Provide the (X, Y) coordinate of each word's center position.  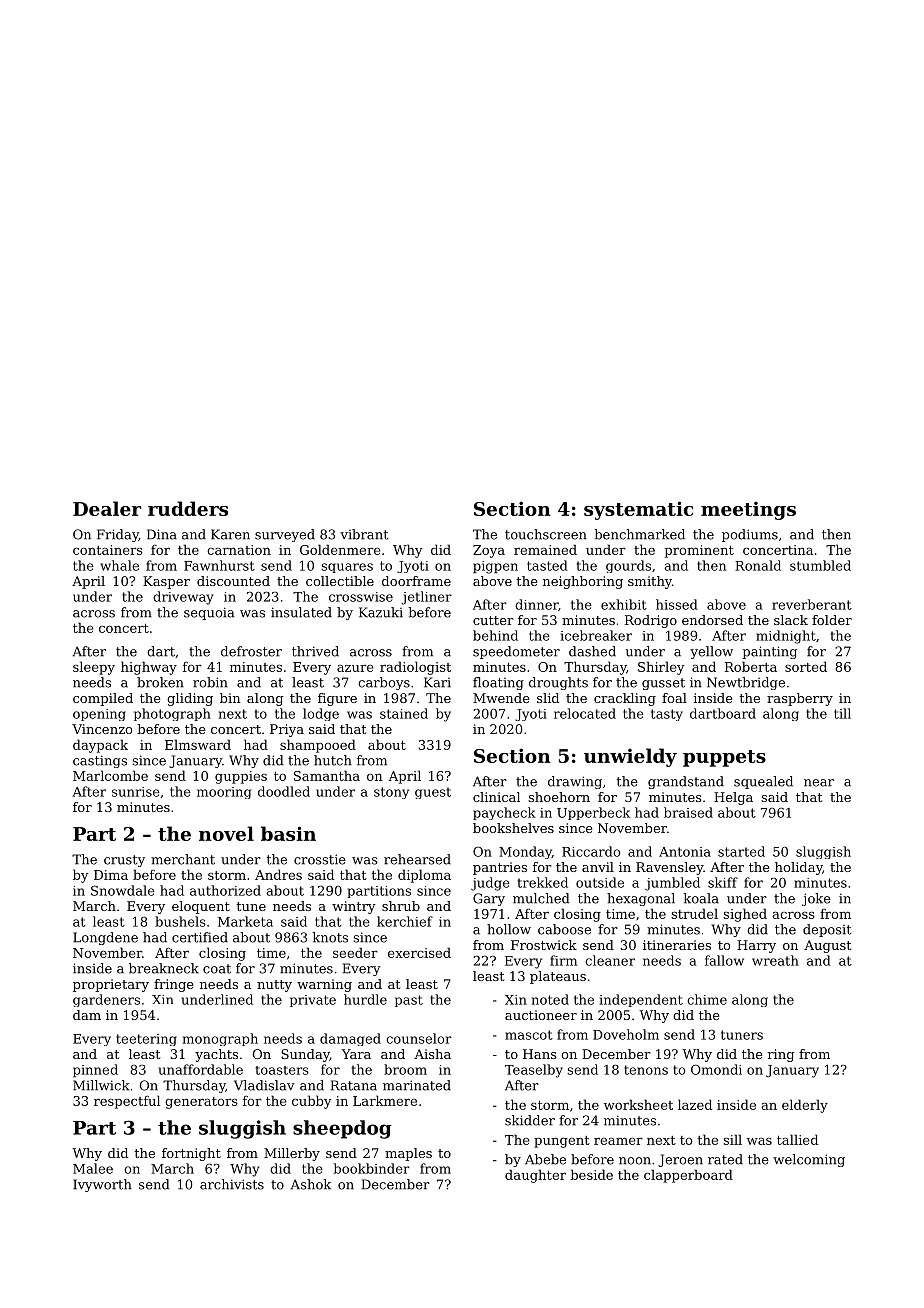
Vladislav (264, 1085)
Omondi (716, 1069)
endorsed (712, 620)
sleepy (94, 668)
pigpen (495, 567)
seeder (355, 952)
